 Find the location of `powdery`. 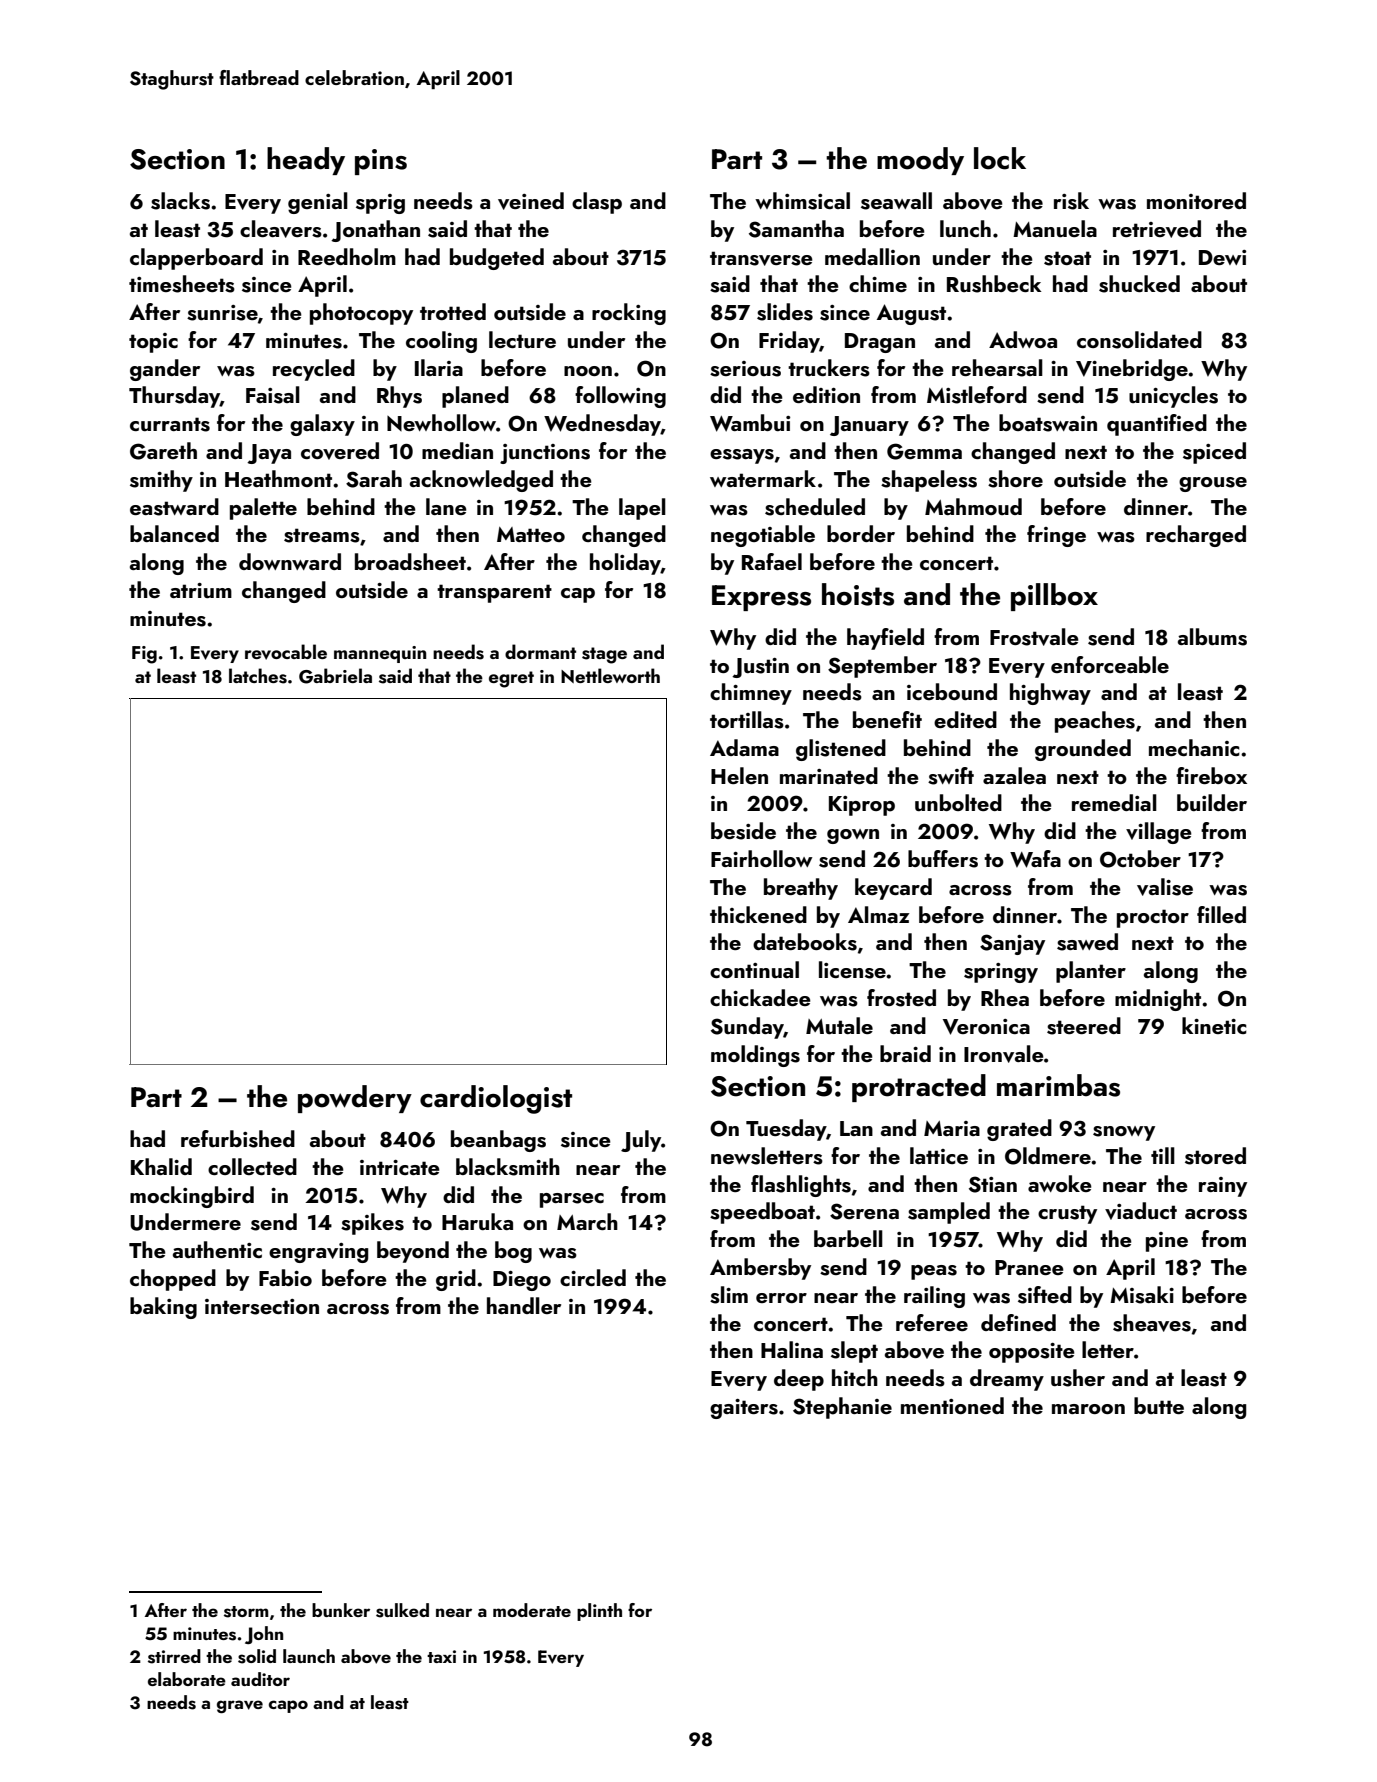

powdery is located at coordinates (355, 1099).
